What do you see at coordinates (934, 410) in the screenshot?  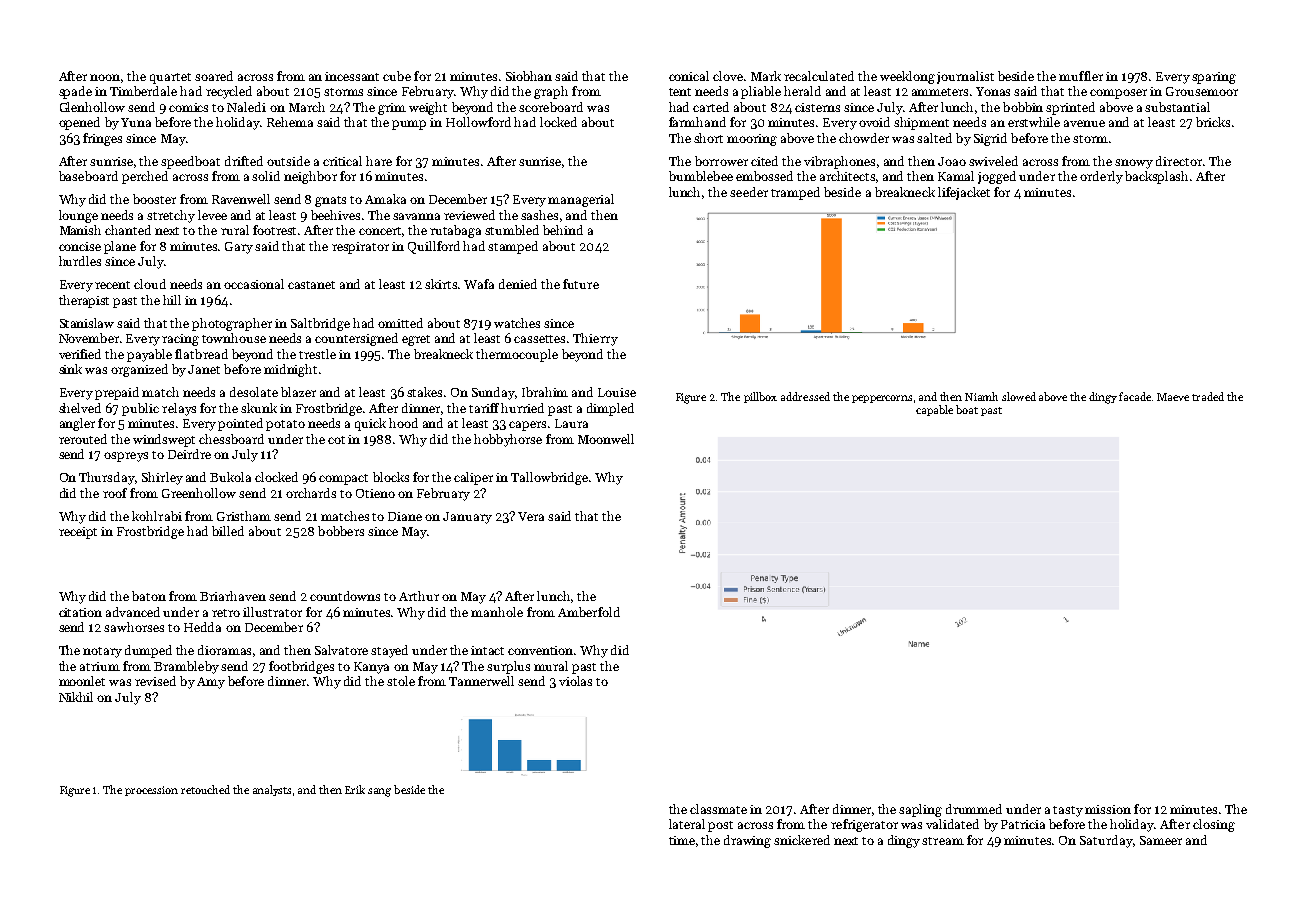 I see `capable` at bounding box center [934, 410].
